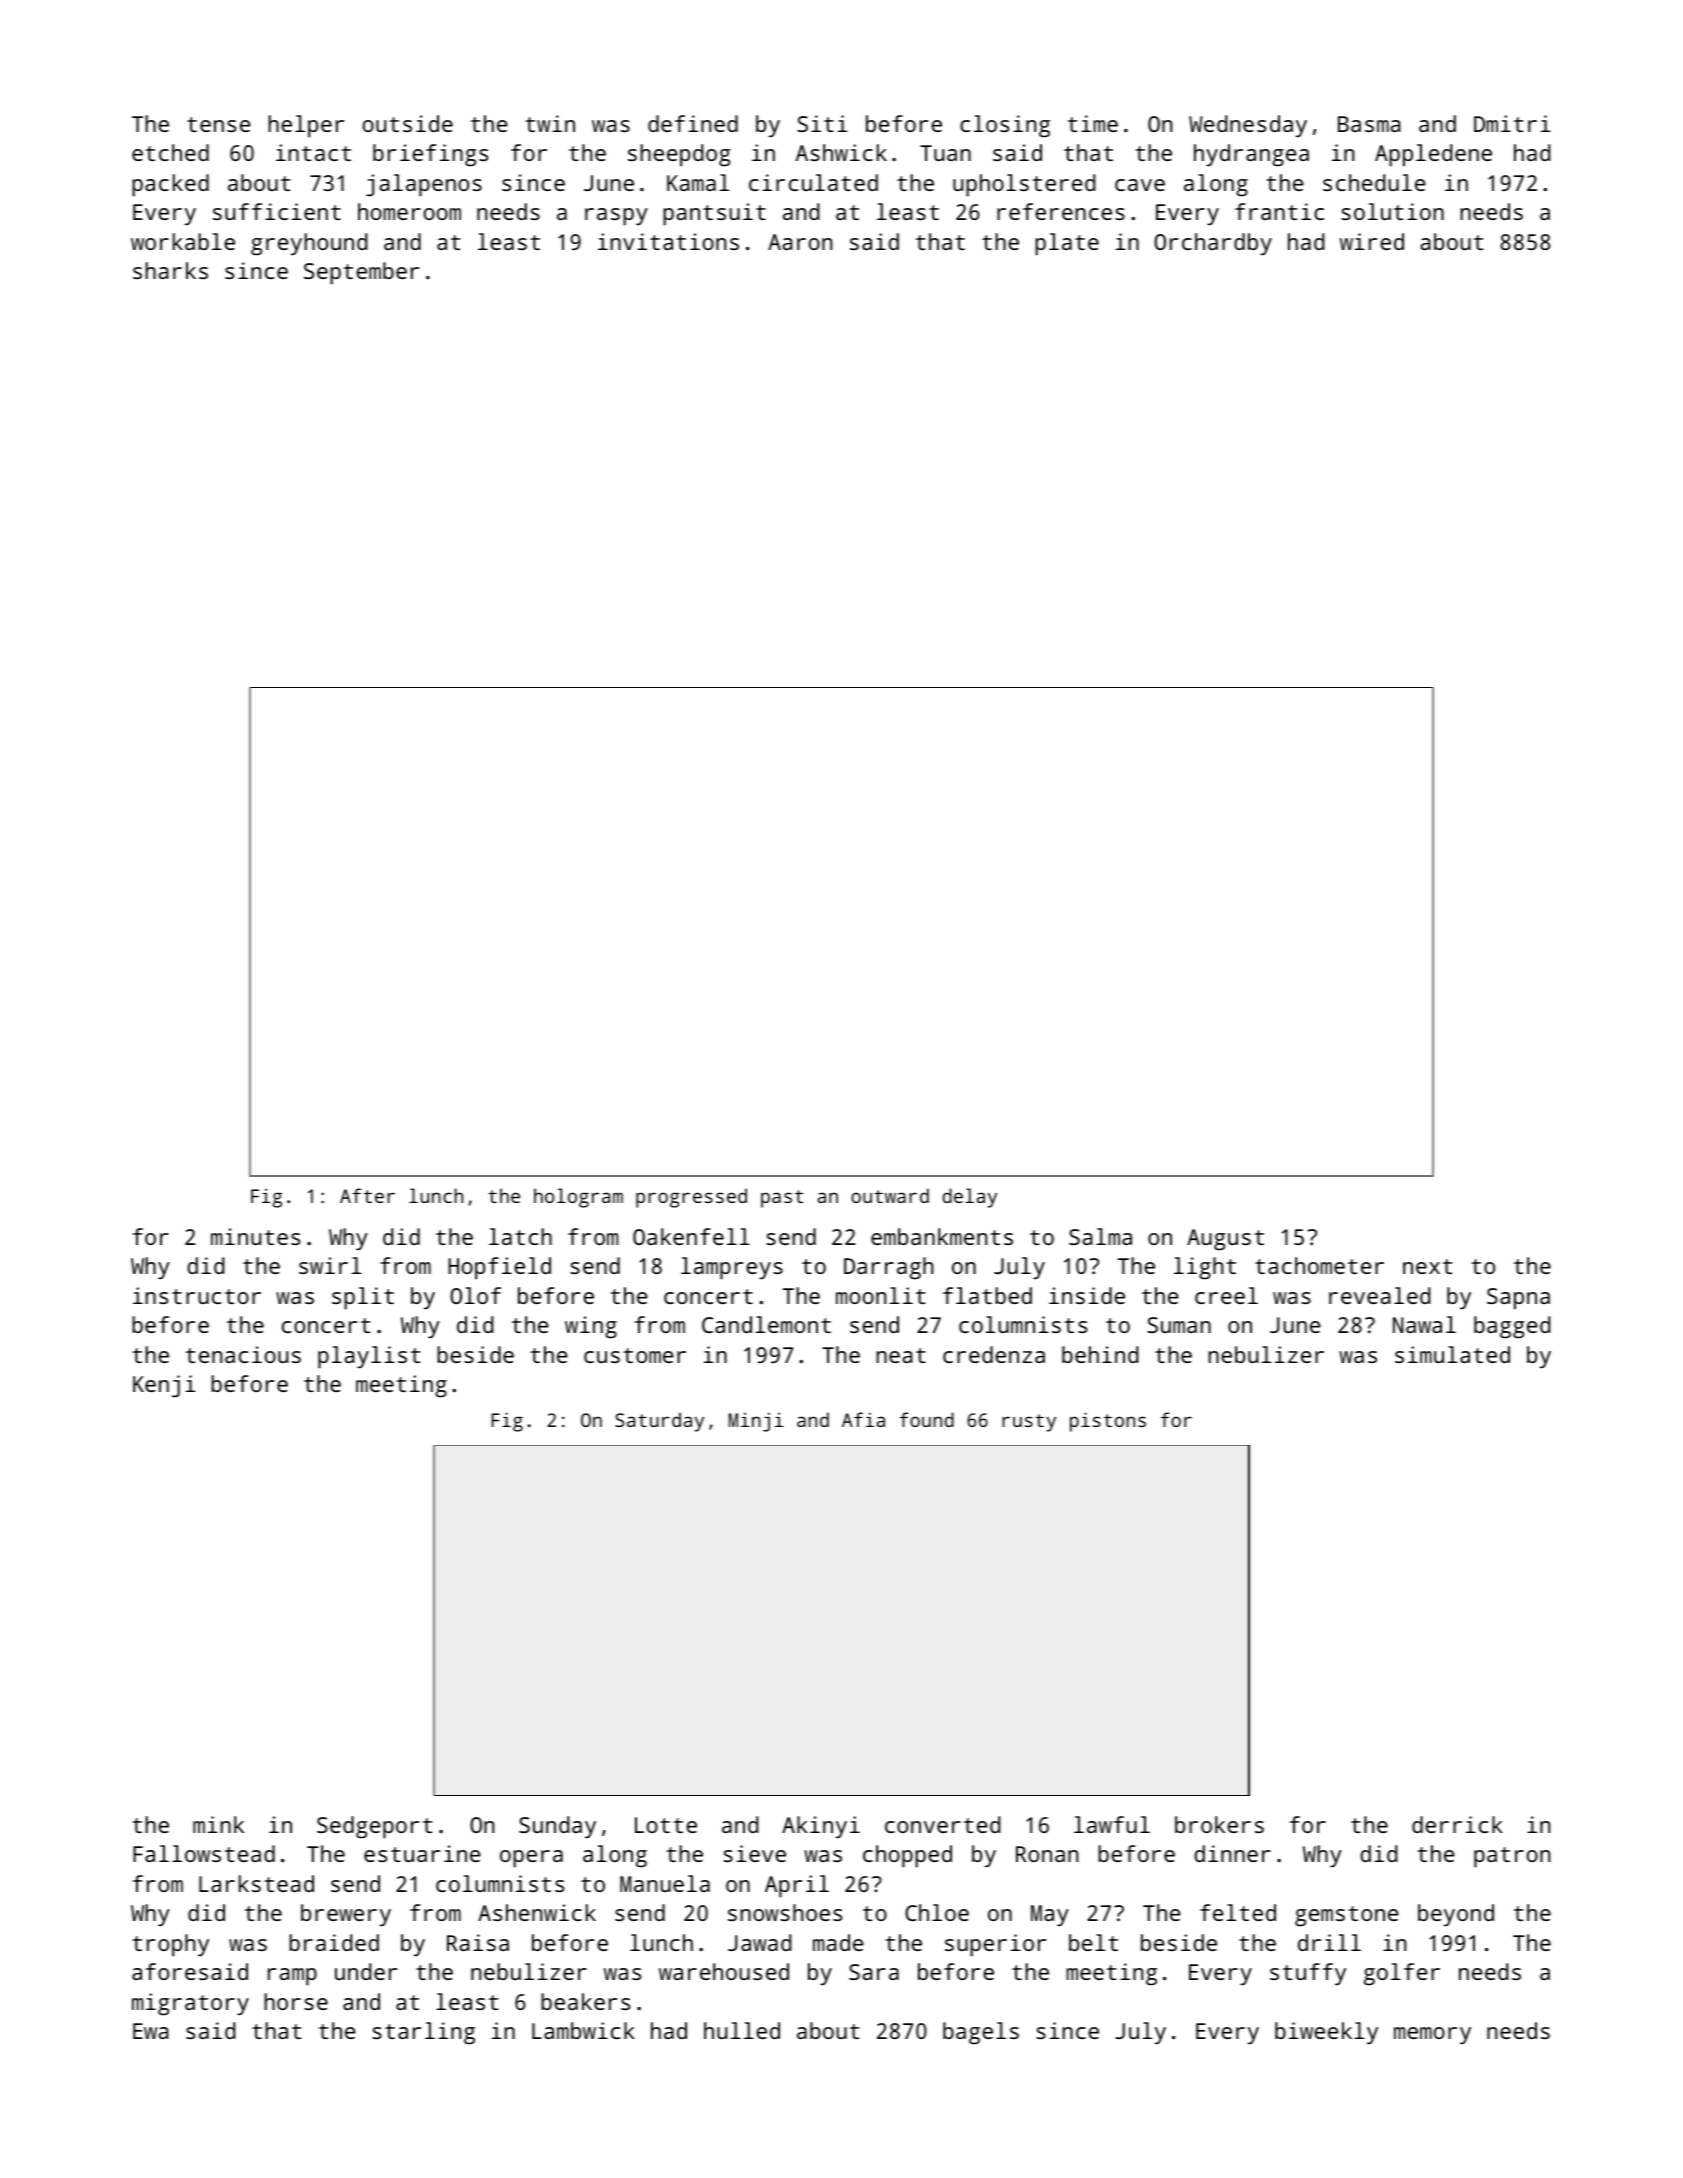 This page has height=2178, width=1683. Describe the element at coordinates (732, 1268) in the page. I see `lampreys` at that location.
